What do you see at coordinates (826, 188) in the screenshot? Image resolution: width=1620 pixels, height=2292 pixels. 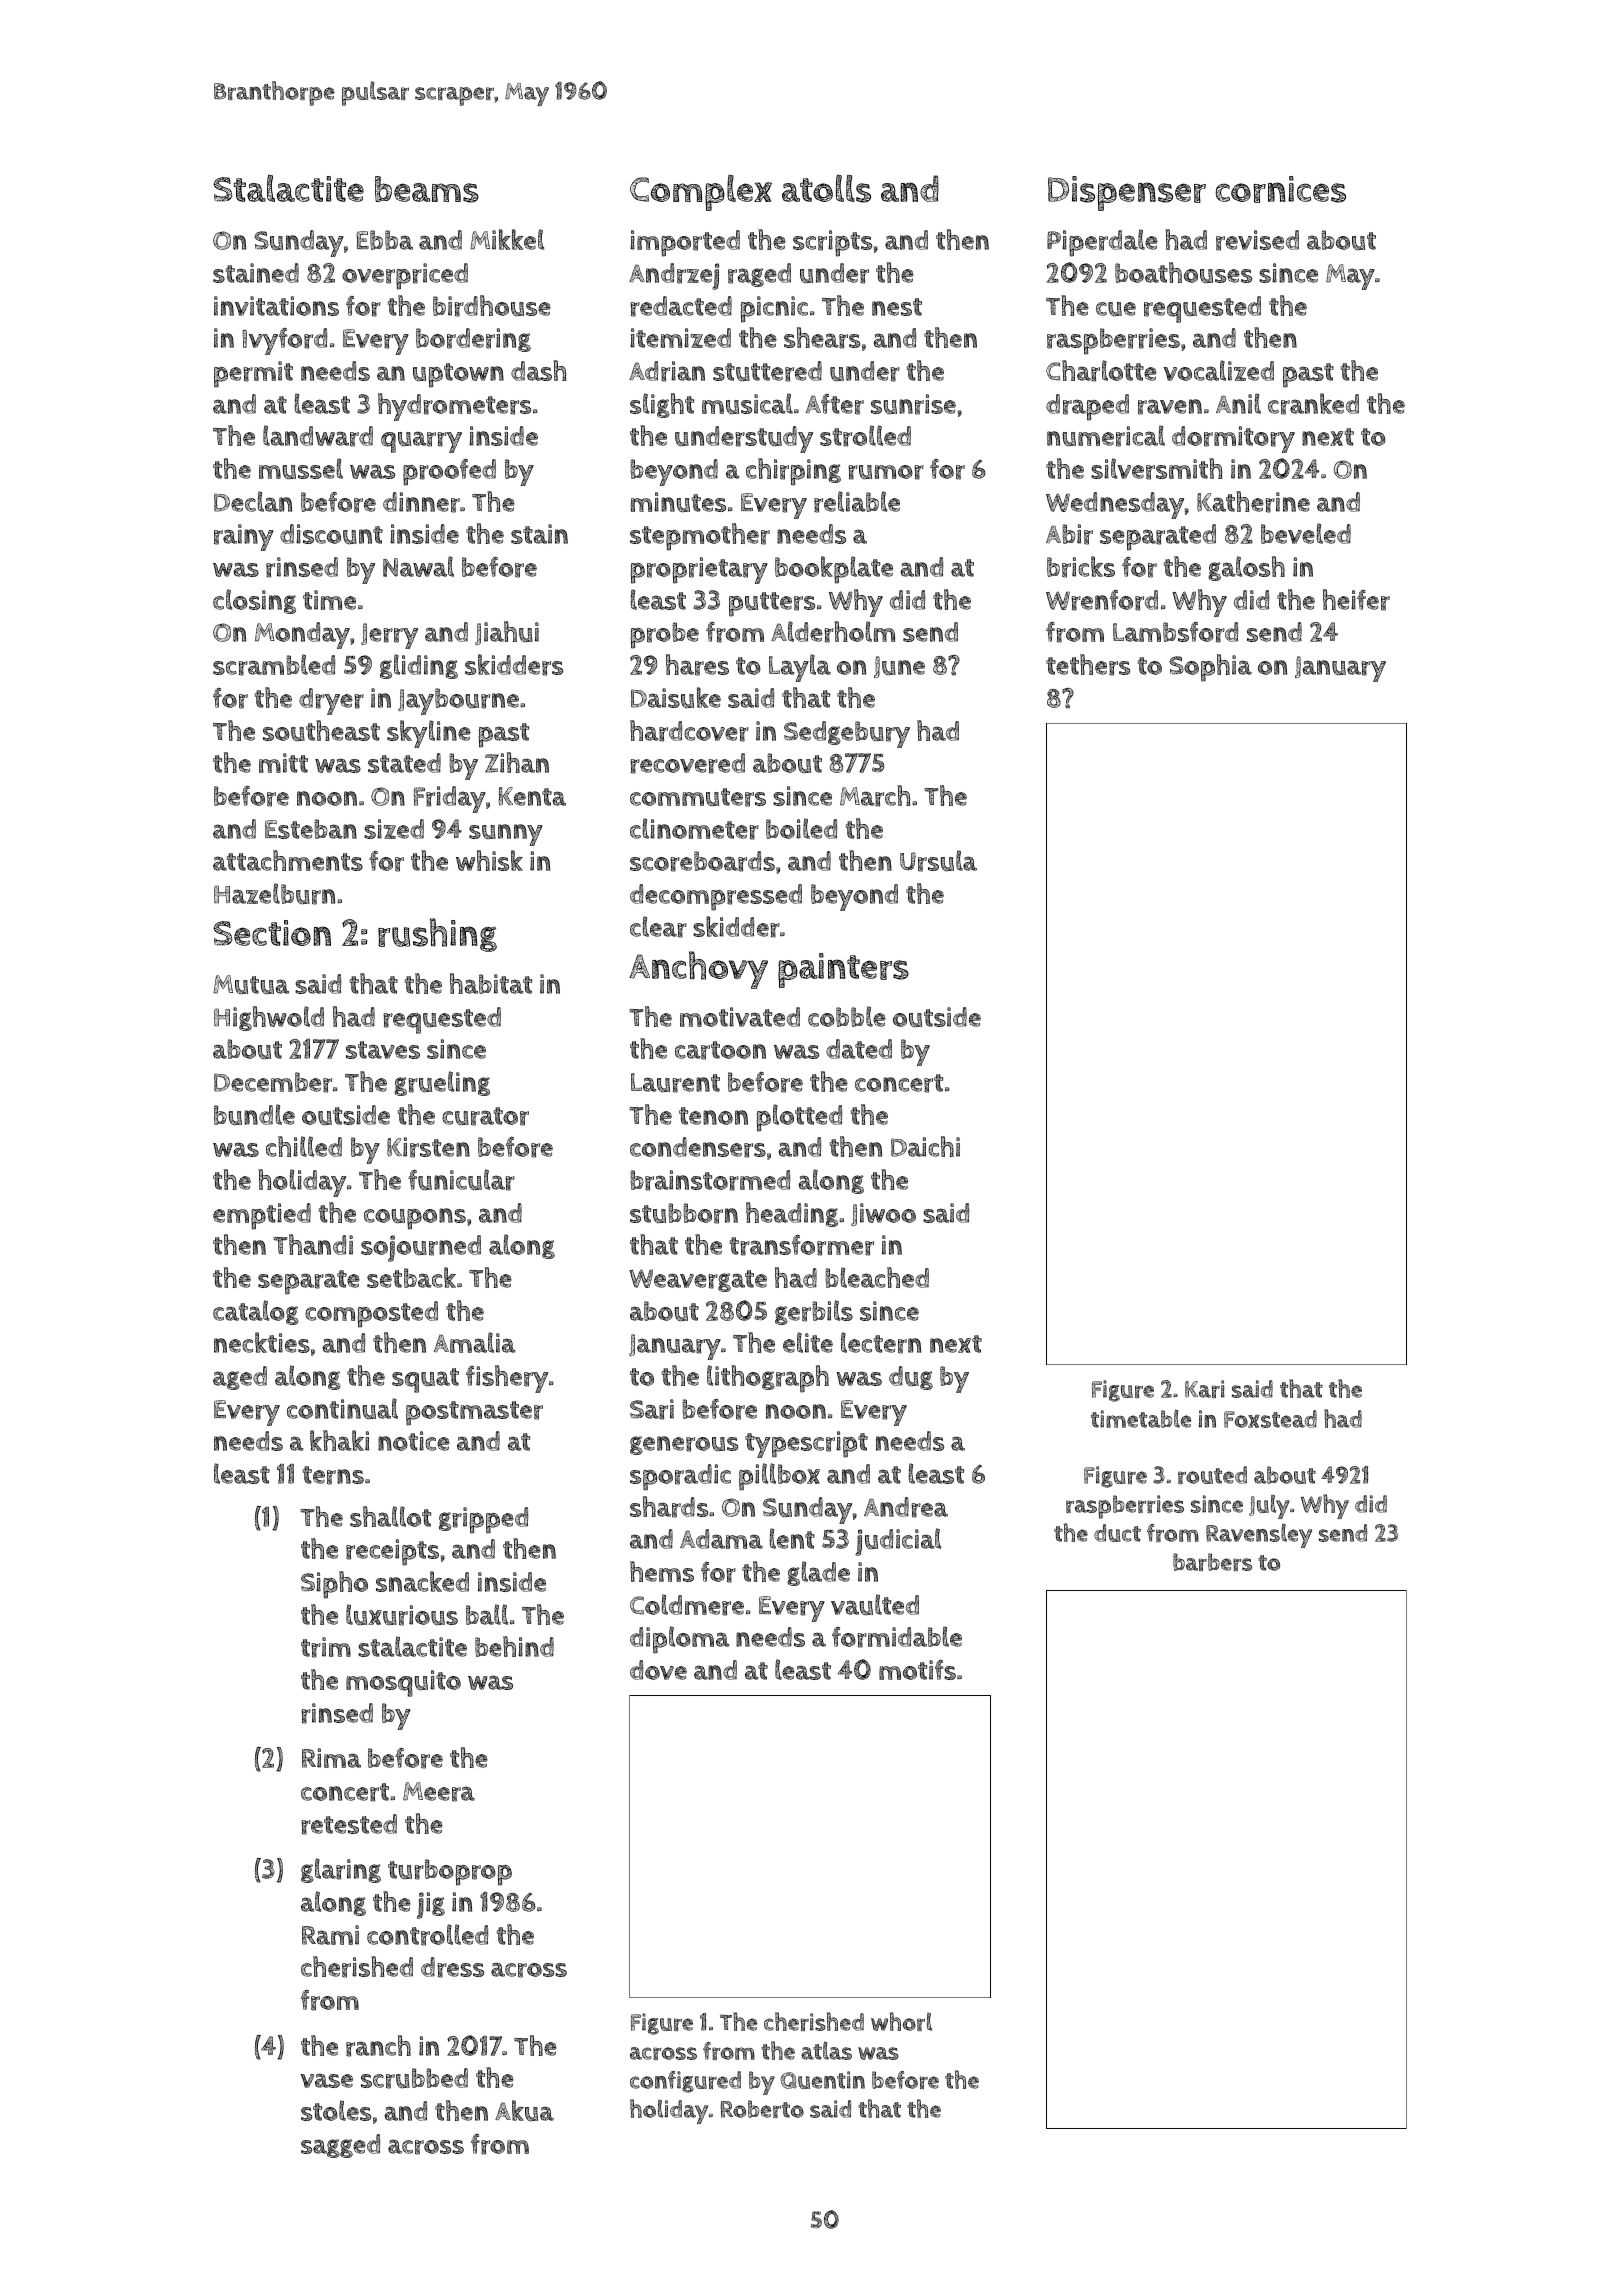 I see `atolls` at bounding box center [826, 188].
